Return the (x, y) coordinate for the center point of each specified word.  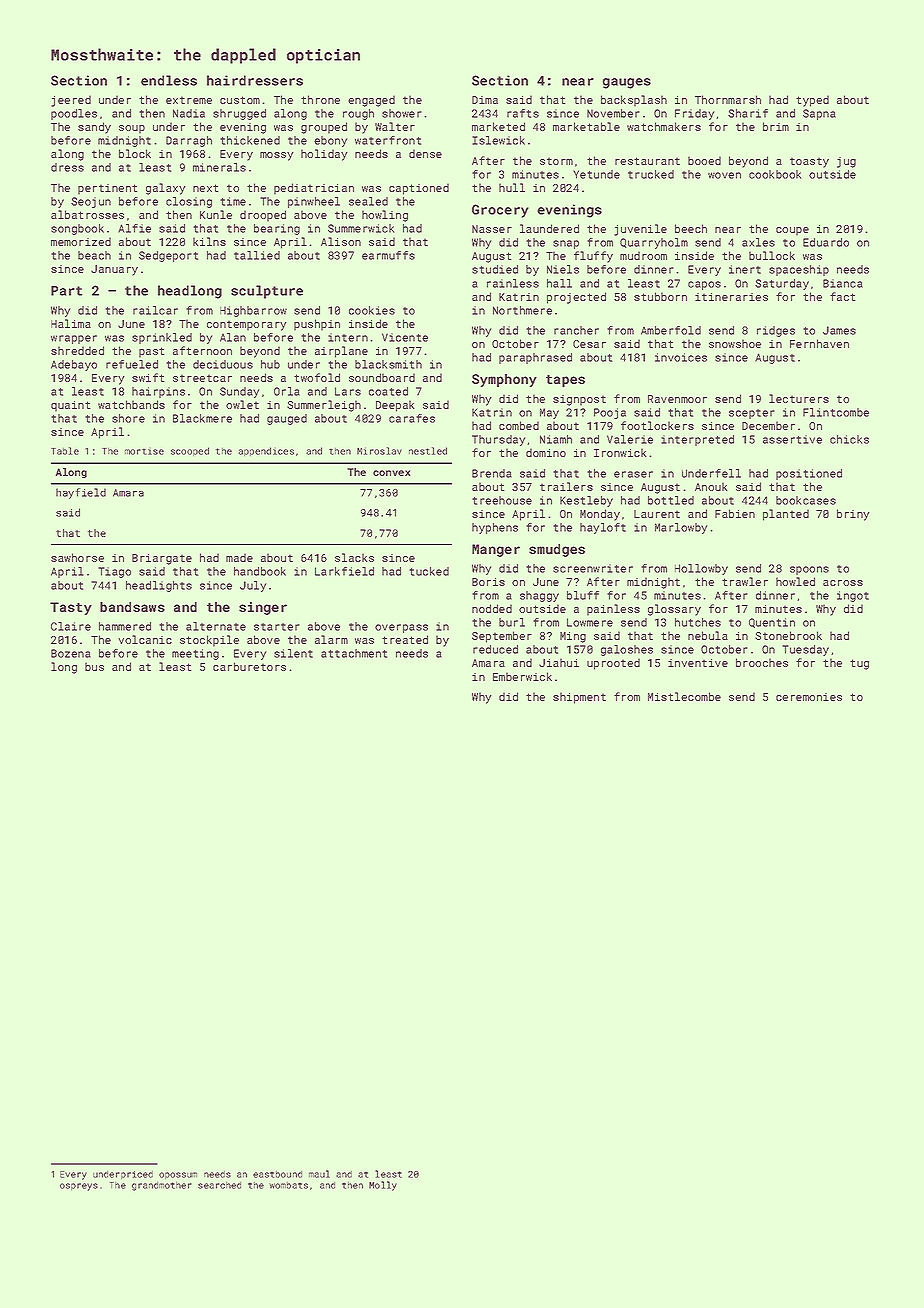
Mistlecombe (684, 696)
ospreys (79, 1187)
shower (402, 113)
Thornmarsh (728, 99)
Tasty (71, 608)
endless (169, 80)
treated (405, 639)
